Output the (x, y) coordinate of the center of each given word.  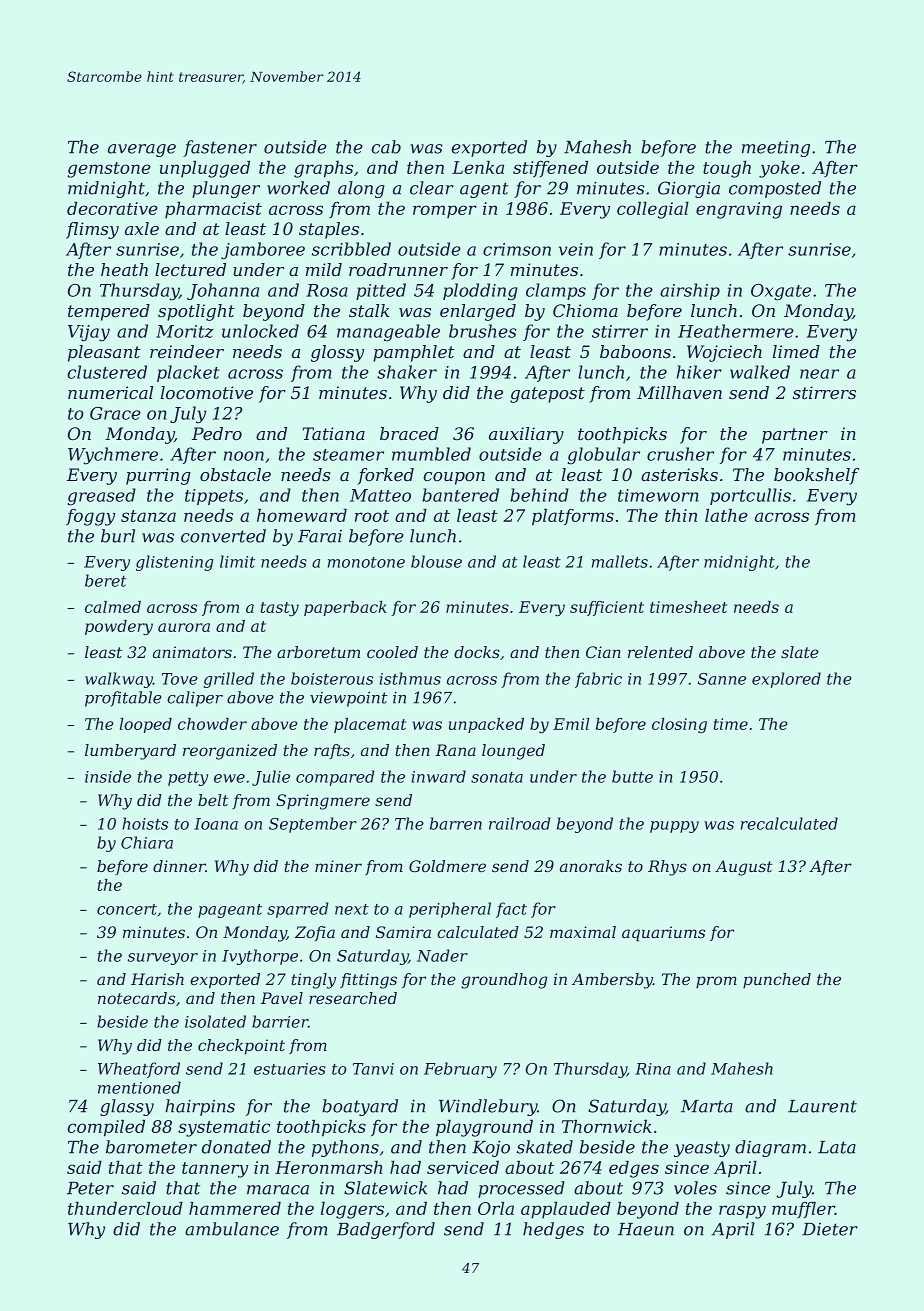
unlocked (260, 331)
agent (484, 190)
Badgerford (386, 1230)
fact (511, 910)
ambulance (232, 1229)
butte (632, 776)
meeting (776, 149)
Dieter (830, 1229)
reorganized (230, 752)
